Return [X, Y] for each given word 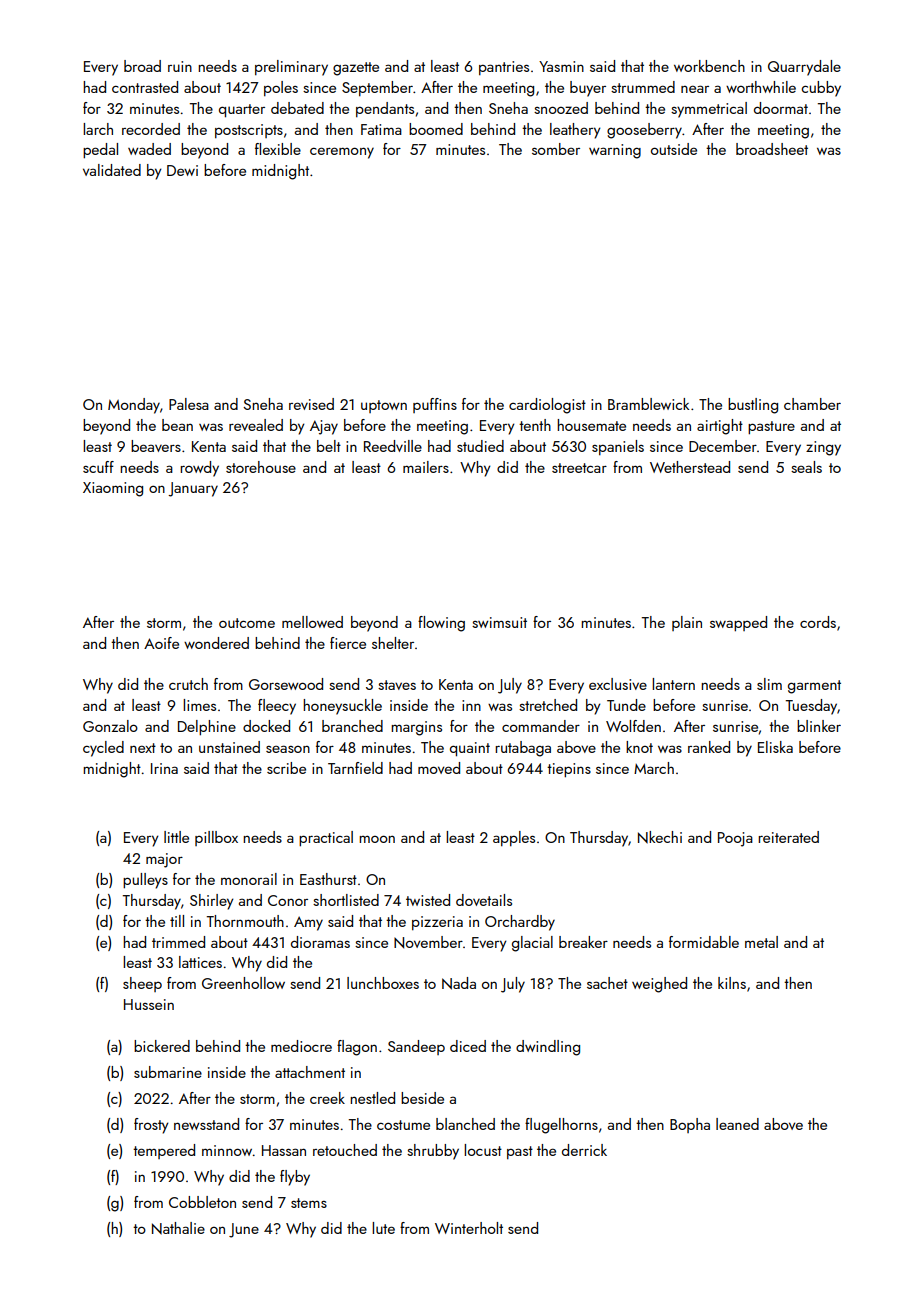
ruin [180, 66]
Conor [288, 900]
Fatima [381, 129]
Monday [134, 406]
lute [383, 1228]
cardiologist [547, 406]
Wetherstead [690, 467]
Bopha [690, 1125]
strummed [643, 87]
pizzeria [437, 923]
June [244, 1230]
